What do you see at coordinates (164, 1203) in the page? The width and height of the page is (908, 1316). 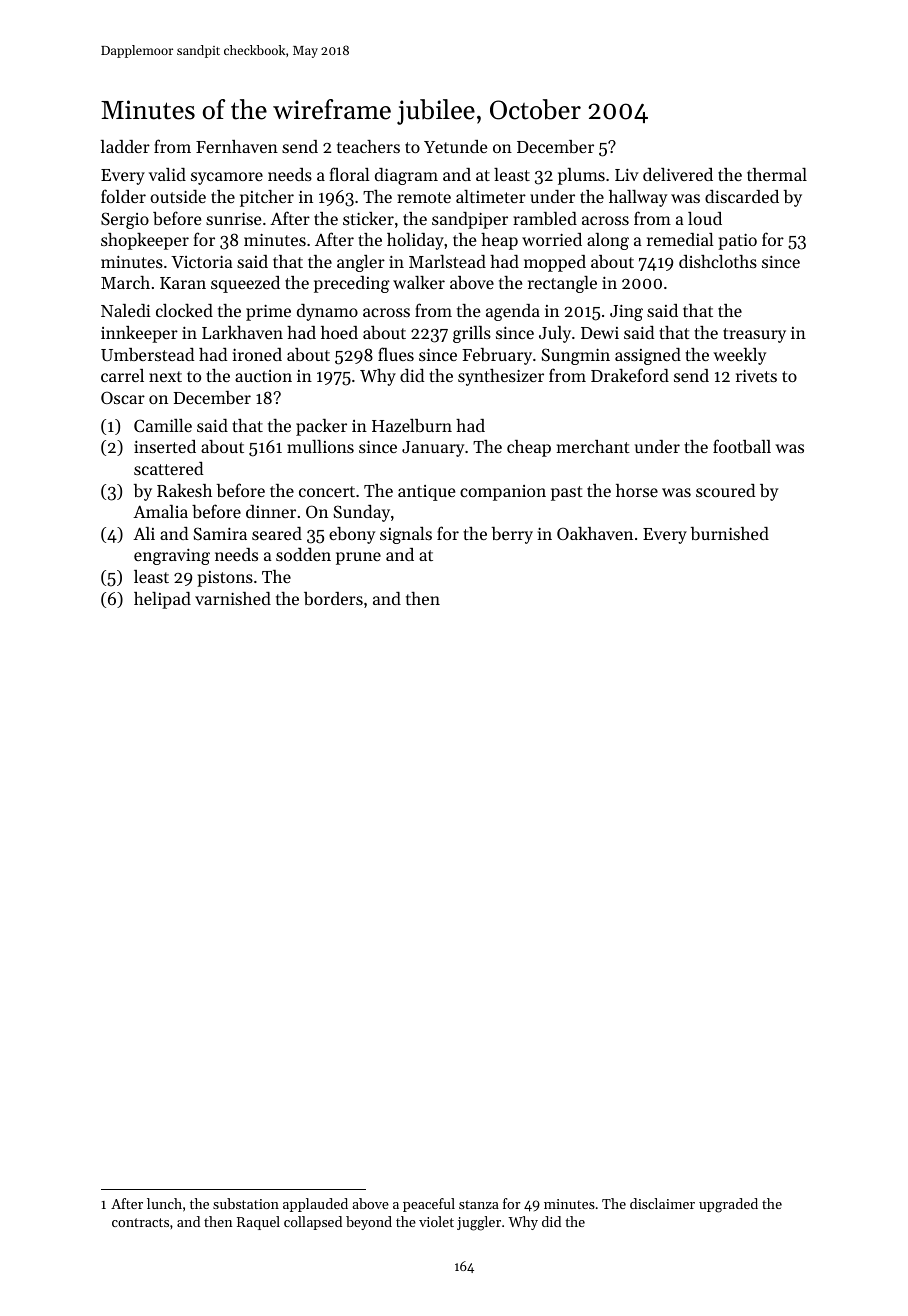 I see `lunch` at bounding box center [164, 1203].
